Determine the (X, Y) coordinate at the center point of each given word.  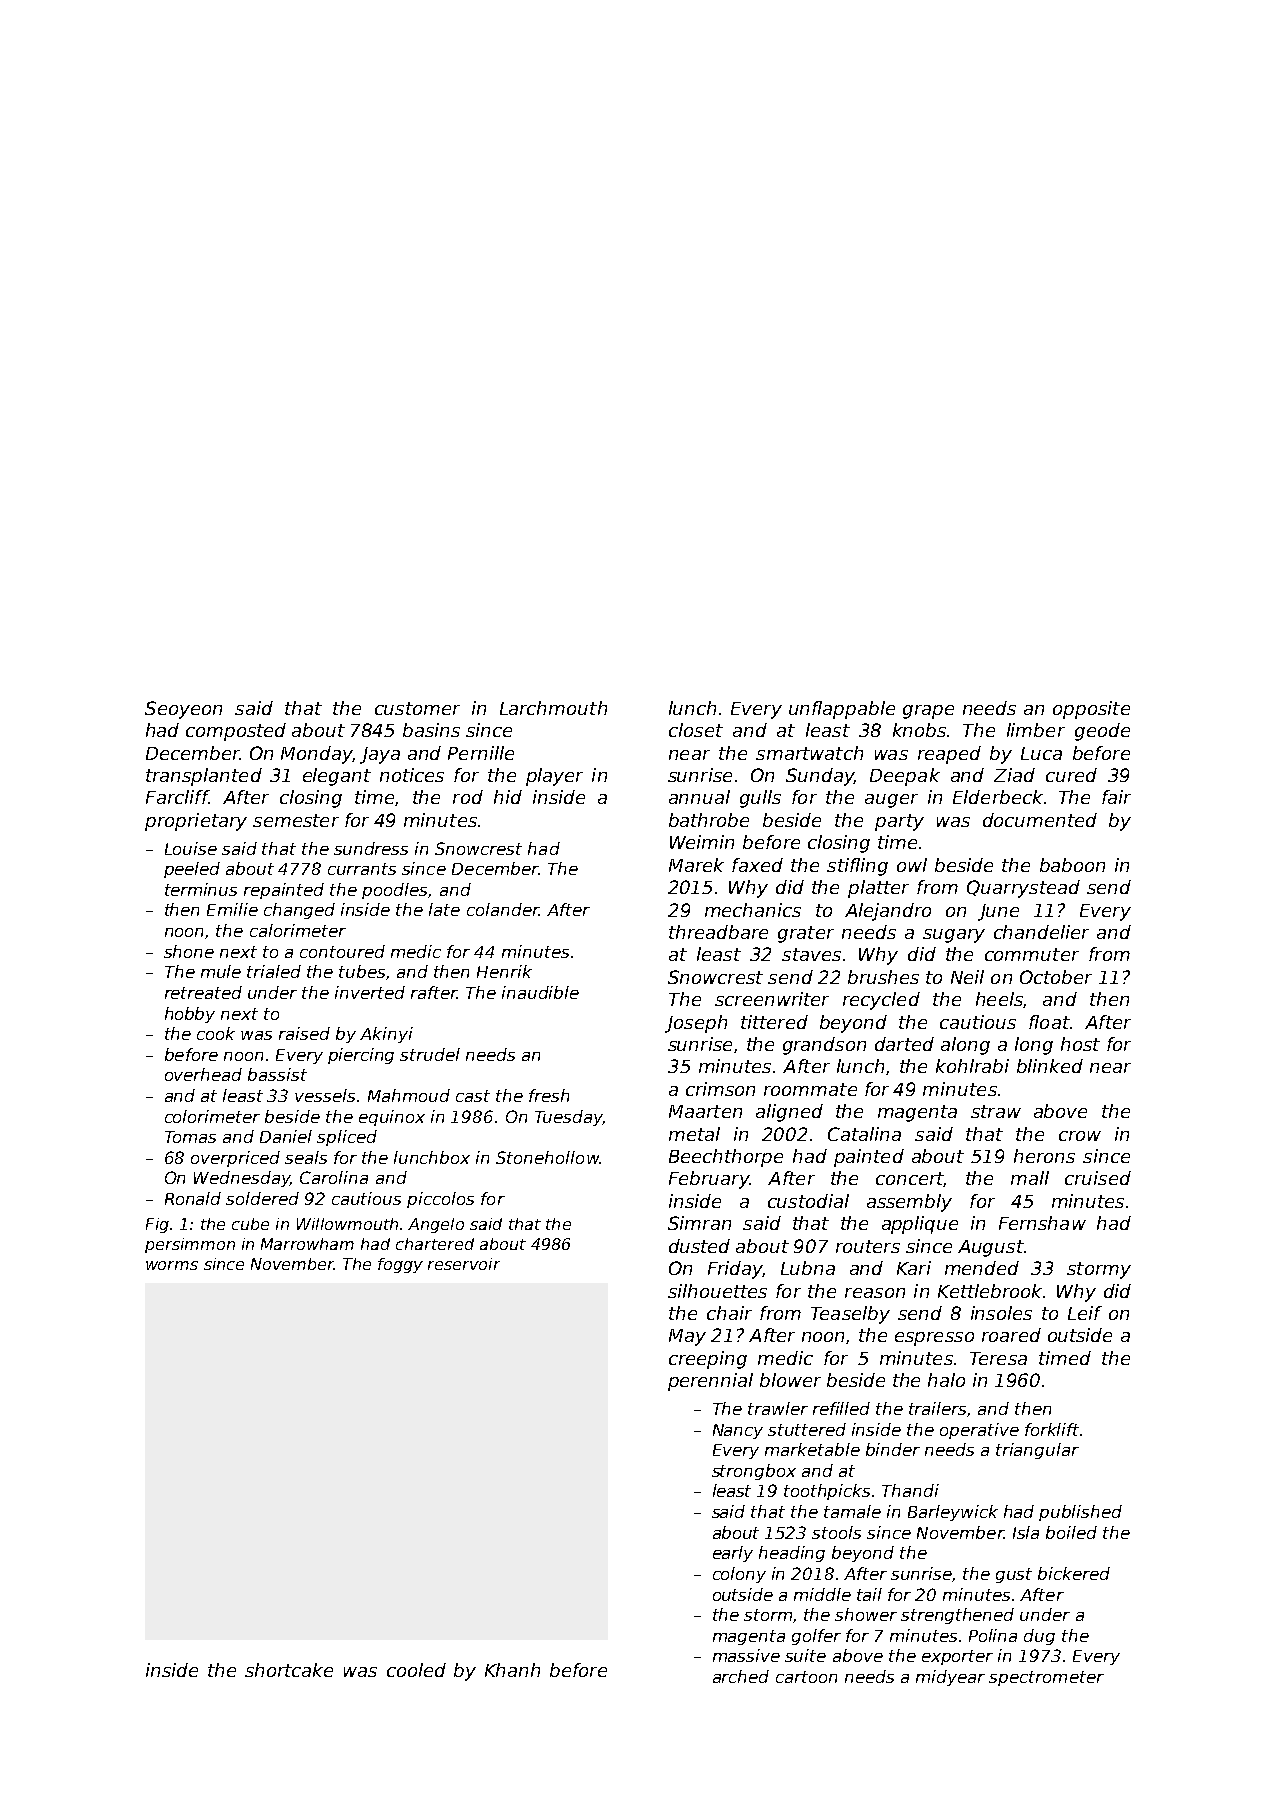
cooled (416, 1670)
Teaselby (850, 1315)
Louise (191, 848)
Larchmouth (553, 708)
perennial (710, 1382)
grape (928, 712)
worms (172, 1265)
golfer (816, 1637)
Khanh (512, 1670)
